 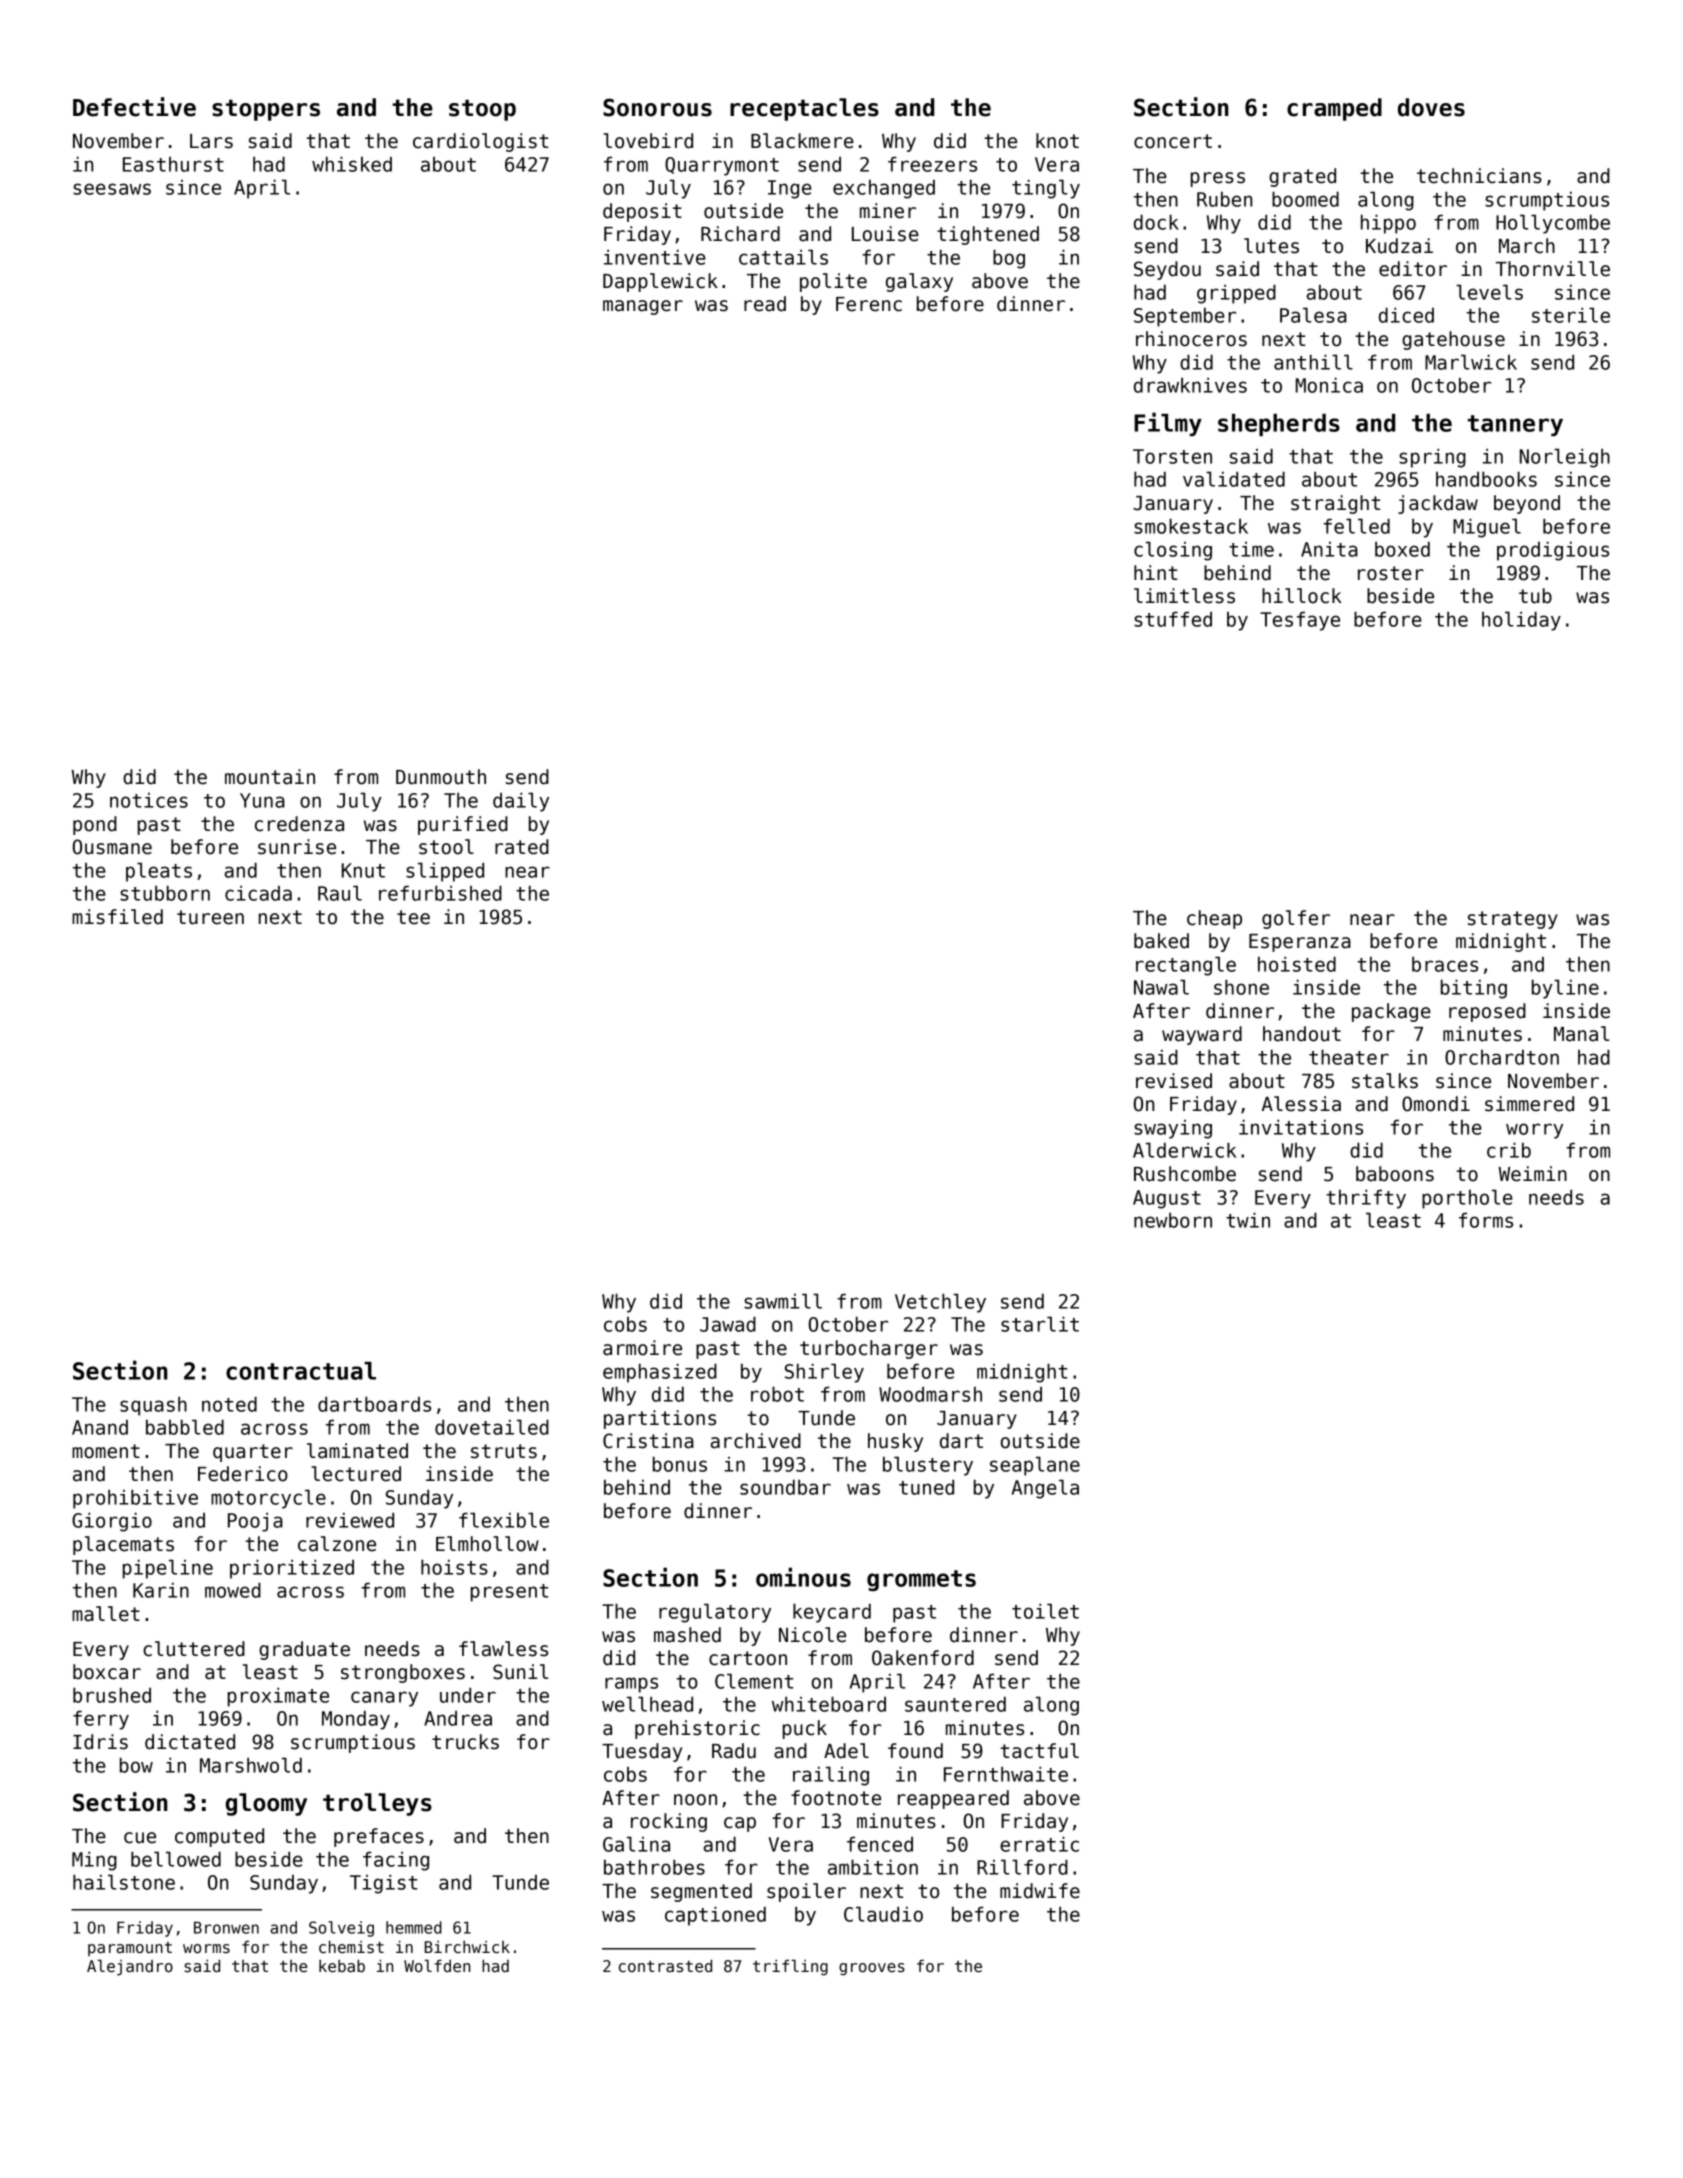 I want to click on grooves, so click(x=872, y=1969).
